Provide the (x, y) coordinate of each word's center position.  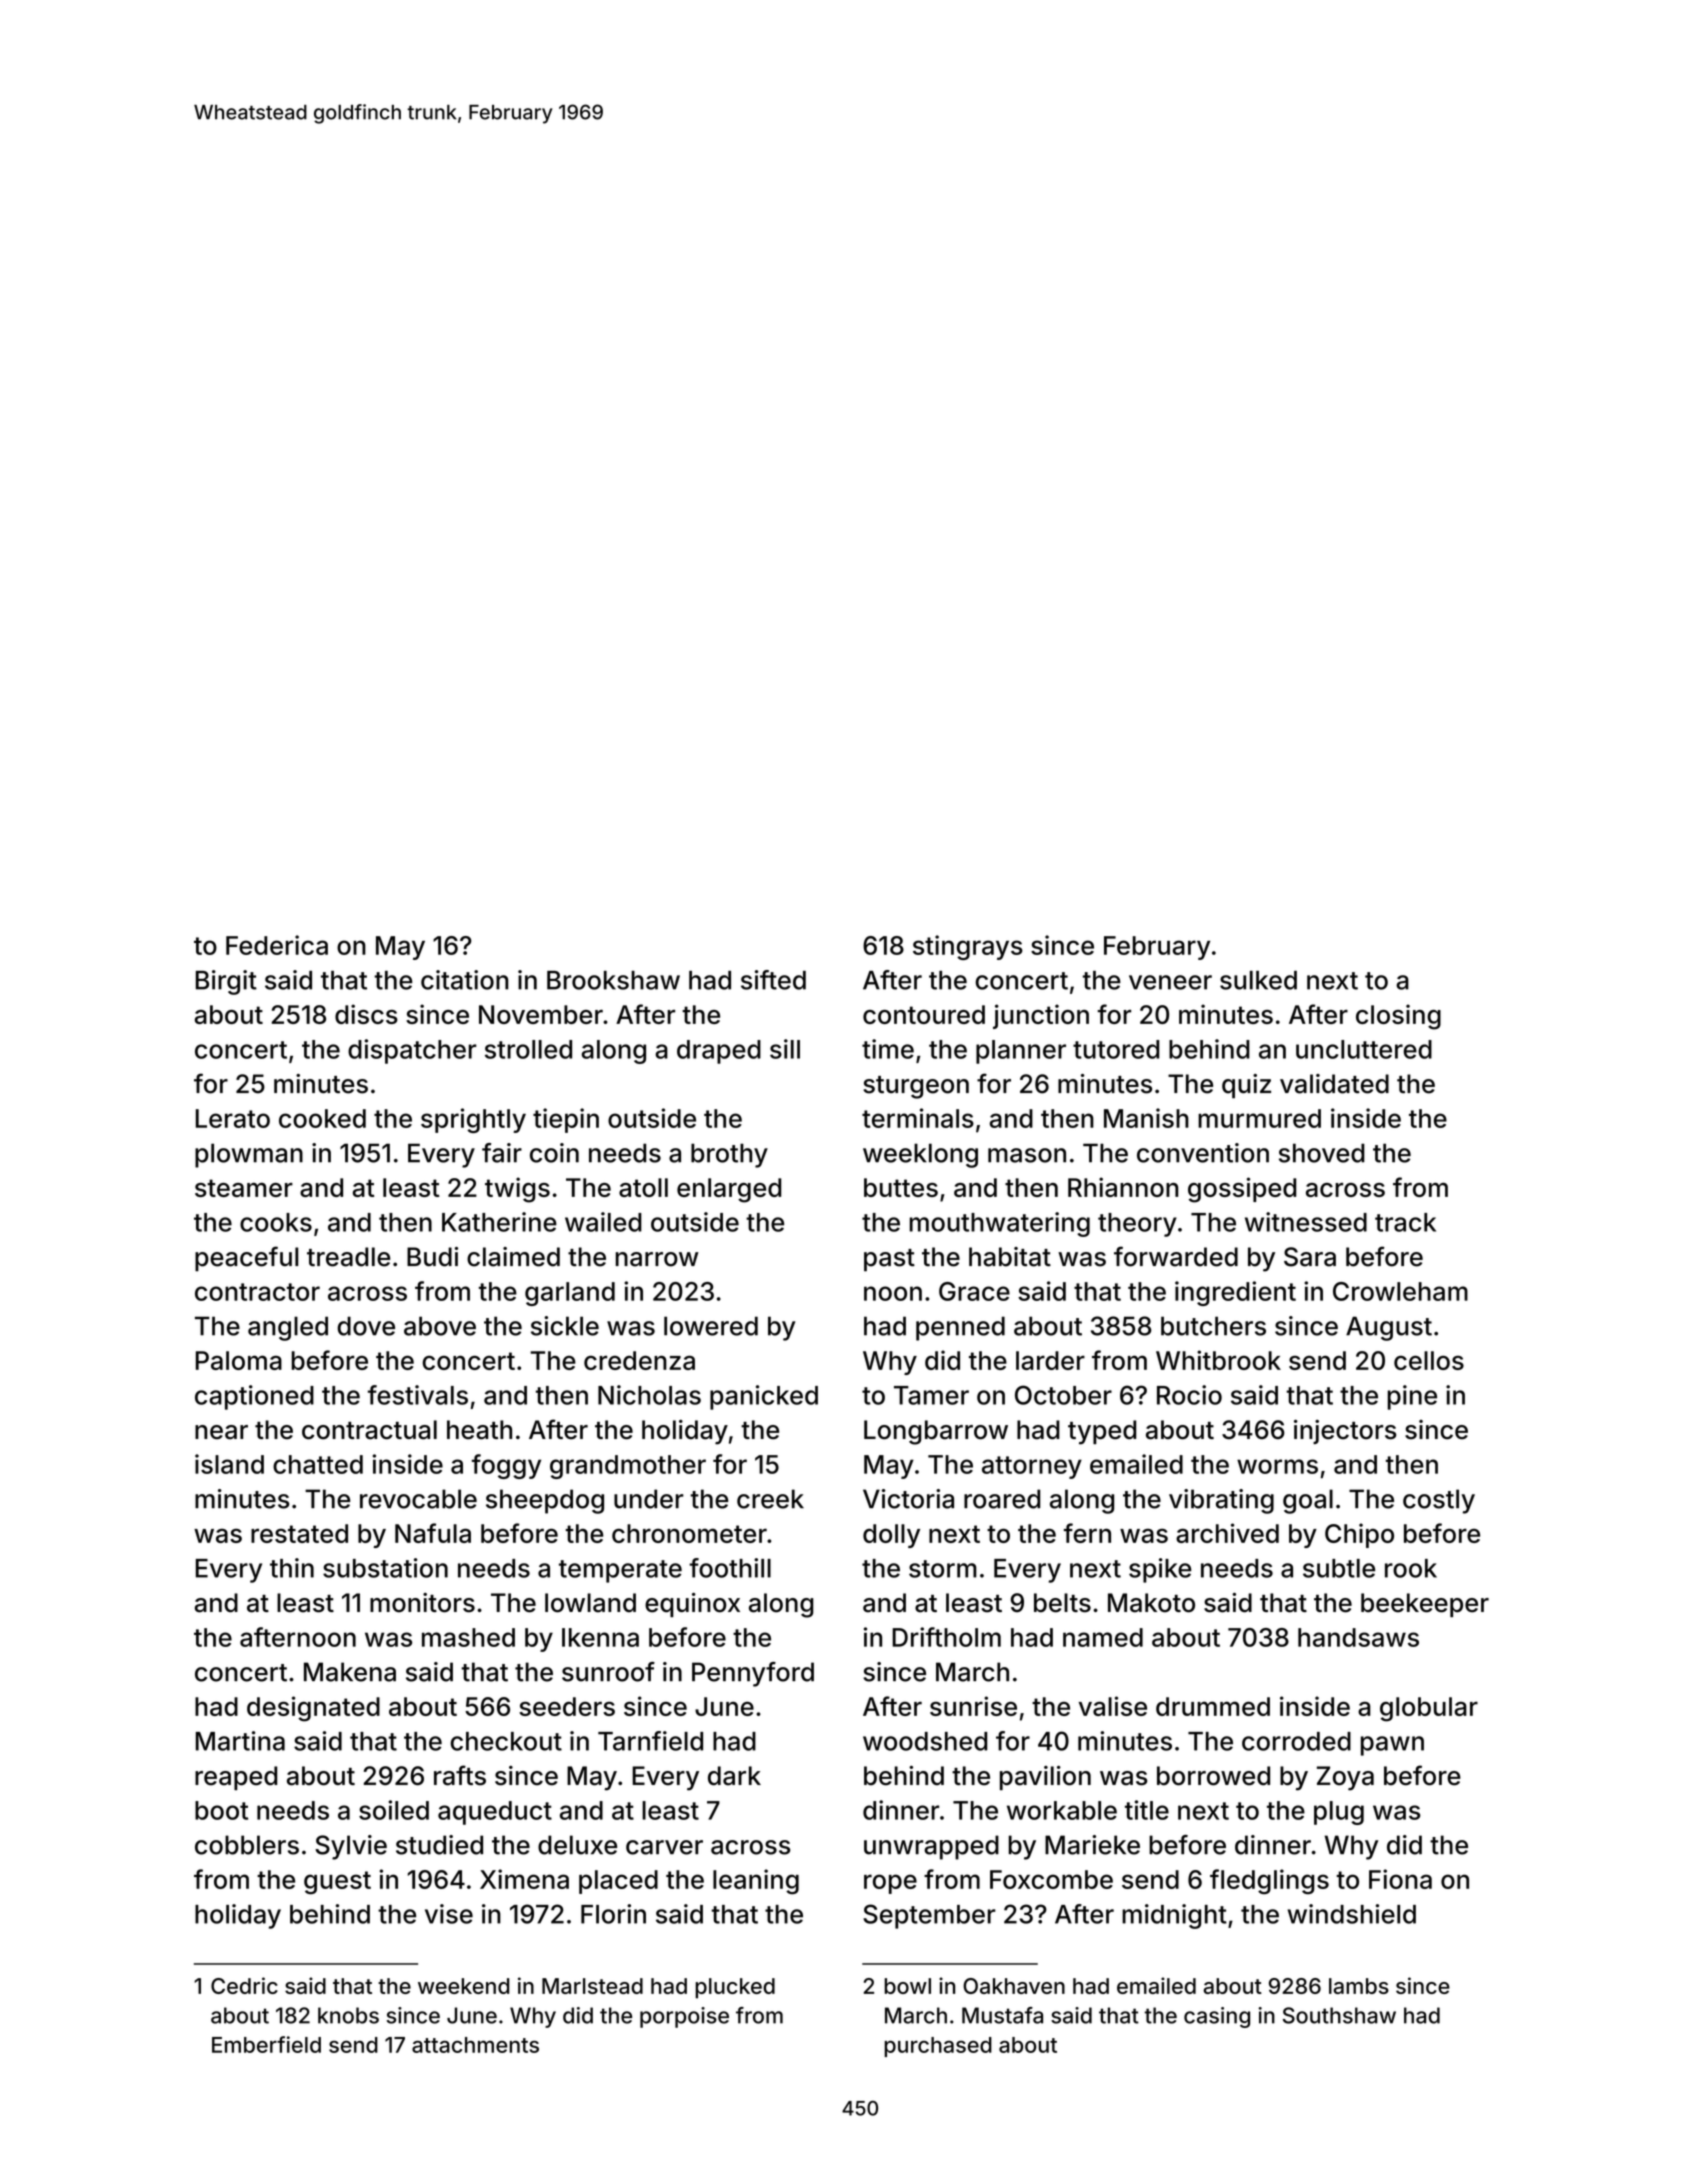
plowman (249, 1155)
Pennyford (753, 1674)
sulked (1258, 980)
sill (785, 1049)
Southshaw (1339, 2015)
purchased (938, 2047)
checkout (506, 1741)
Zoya (1345, 1778)
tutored (1116, 1049)
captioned (254, 1397)
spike (1160, 1570)
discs (366, 1014)
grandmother (628, 1467)
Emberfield (266, 2044)
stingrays (968, 947)
